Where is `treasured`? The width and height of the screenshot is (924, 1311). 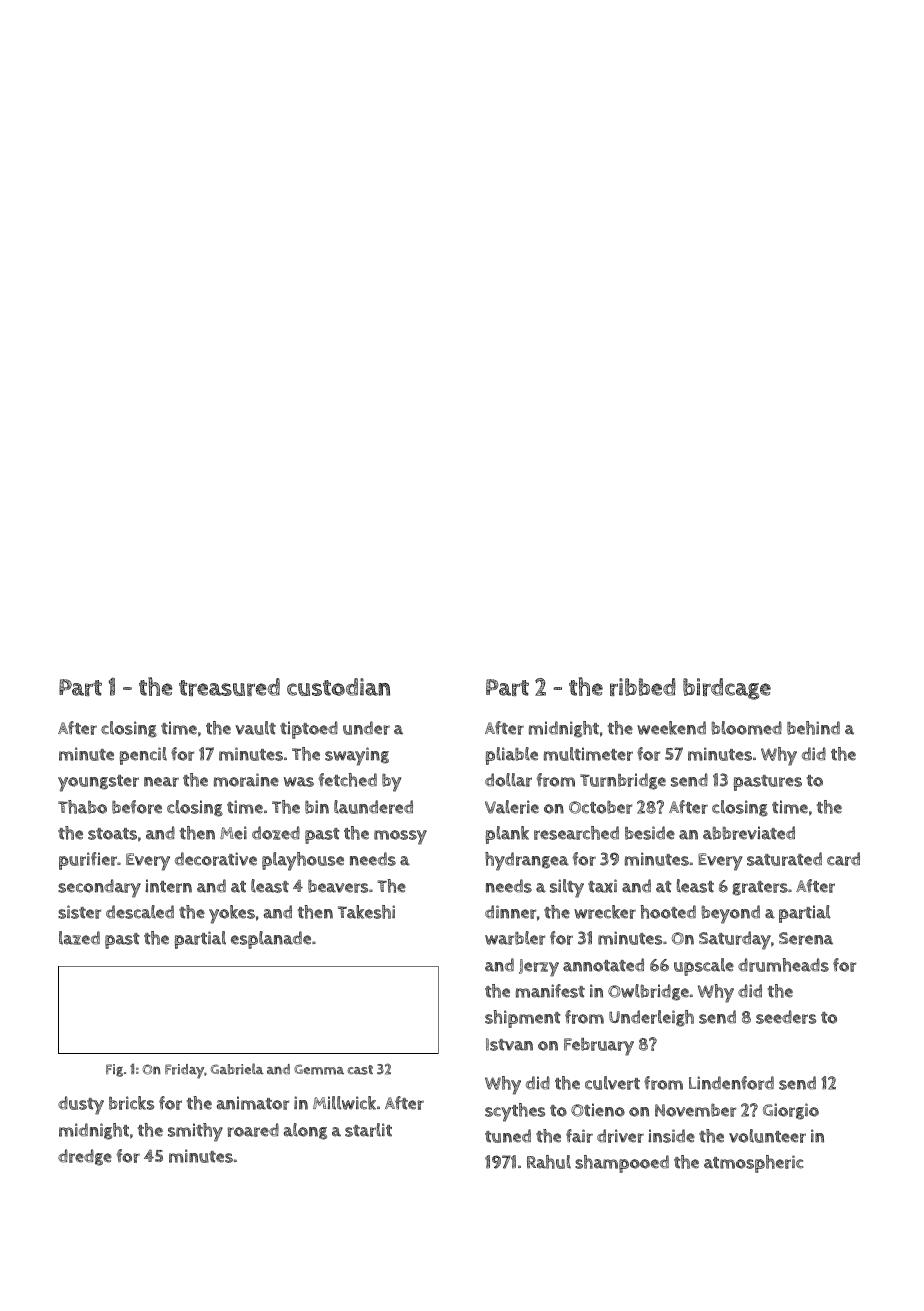 treasured is located at coordinates (229, 687).
